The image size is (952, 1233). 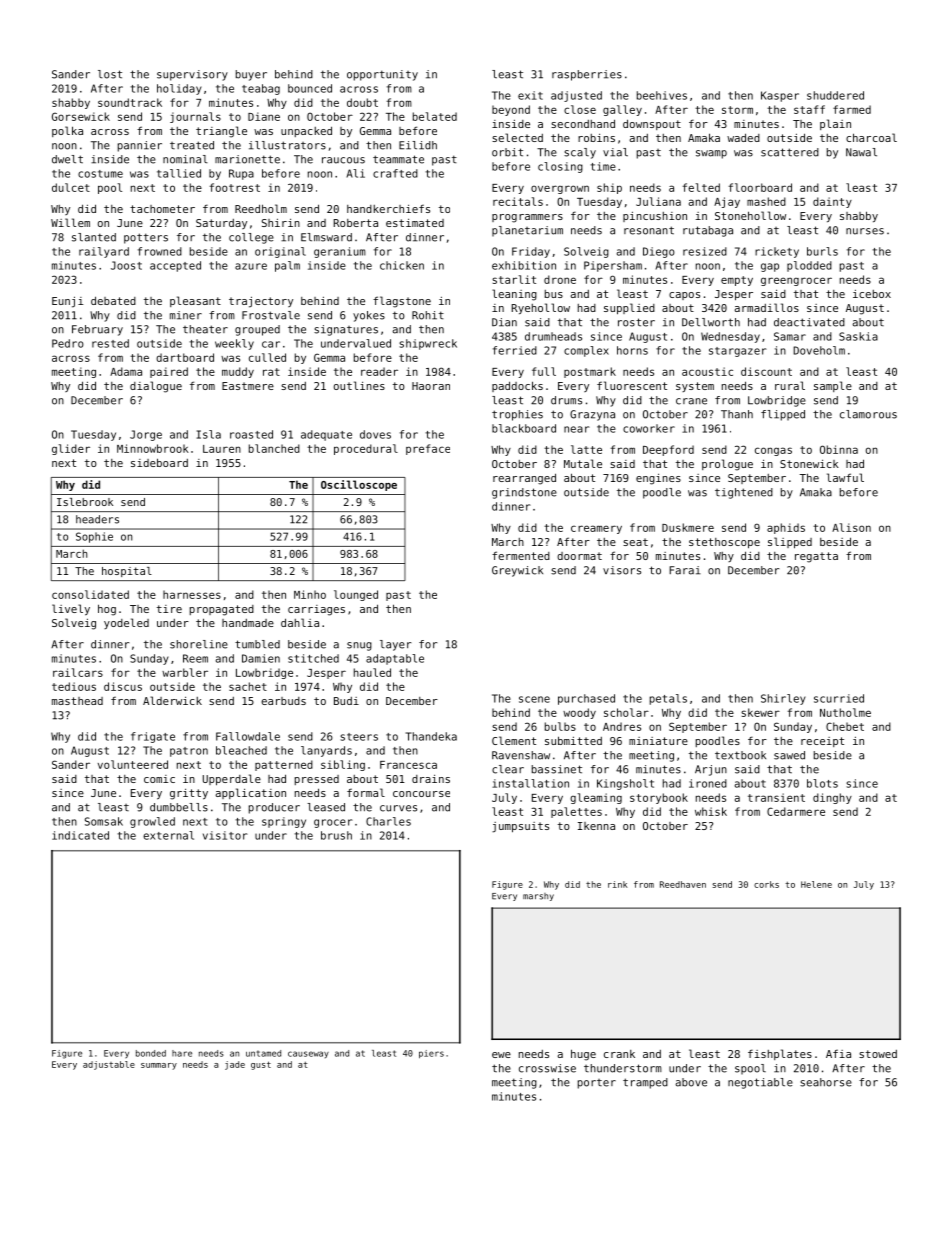 What do you see at coordinates (234, 344) in the document?
I see `weekly` at bounding box center [234, 344].
